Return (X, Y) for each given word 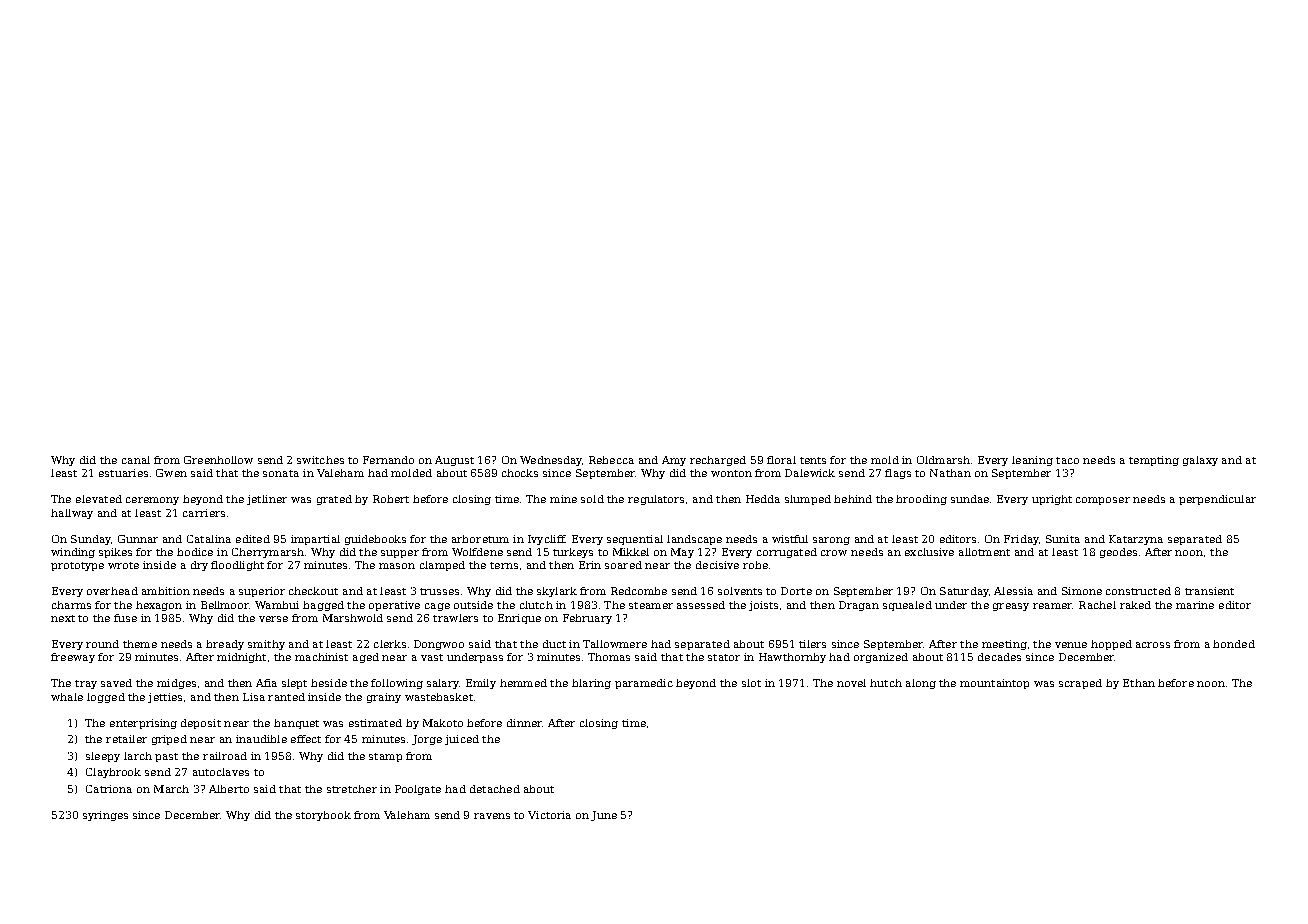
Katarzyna (1136, 540)
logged (106, 698)
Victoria (549, 815)
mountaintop (994, 684)
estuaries (123, 473)
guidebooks (375, 540)
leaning (1032, 461)
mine (563, 499)
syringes (105, 816)
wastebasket (439, 697)
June (604, 816)
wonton (731, 473)
